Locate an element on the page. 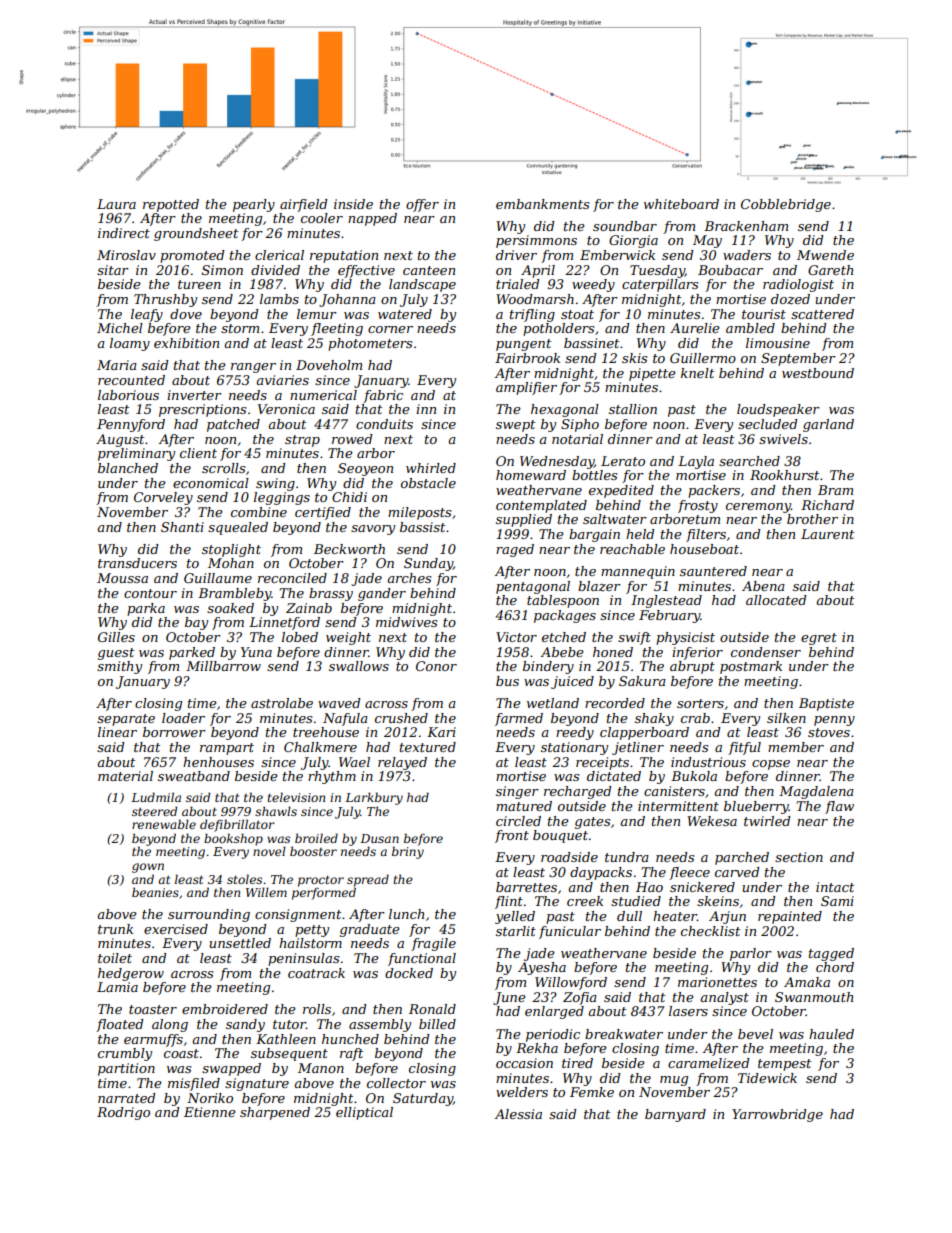 The image size is (952, 1233). waved is located at coordinates (339, 703).
